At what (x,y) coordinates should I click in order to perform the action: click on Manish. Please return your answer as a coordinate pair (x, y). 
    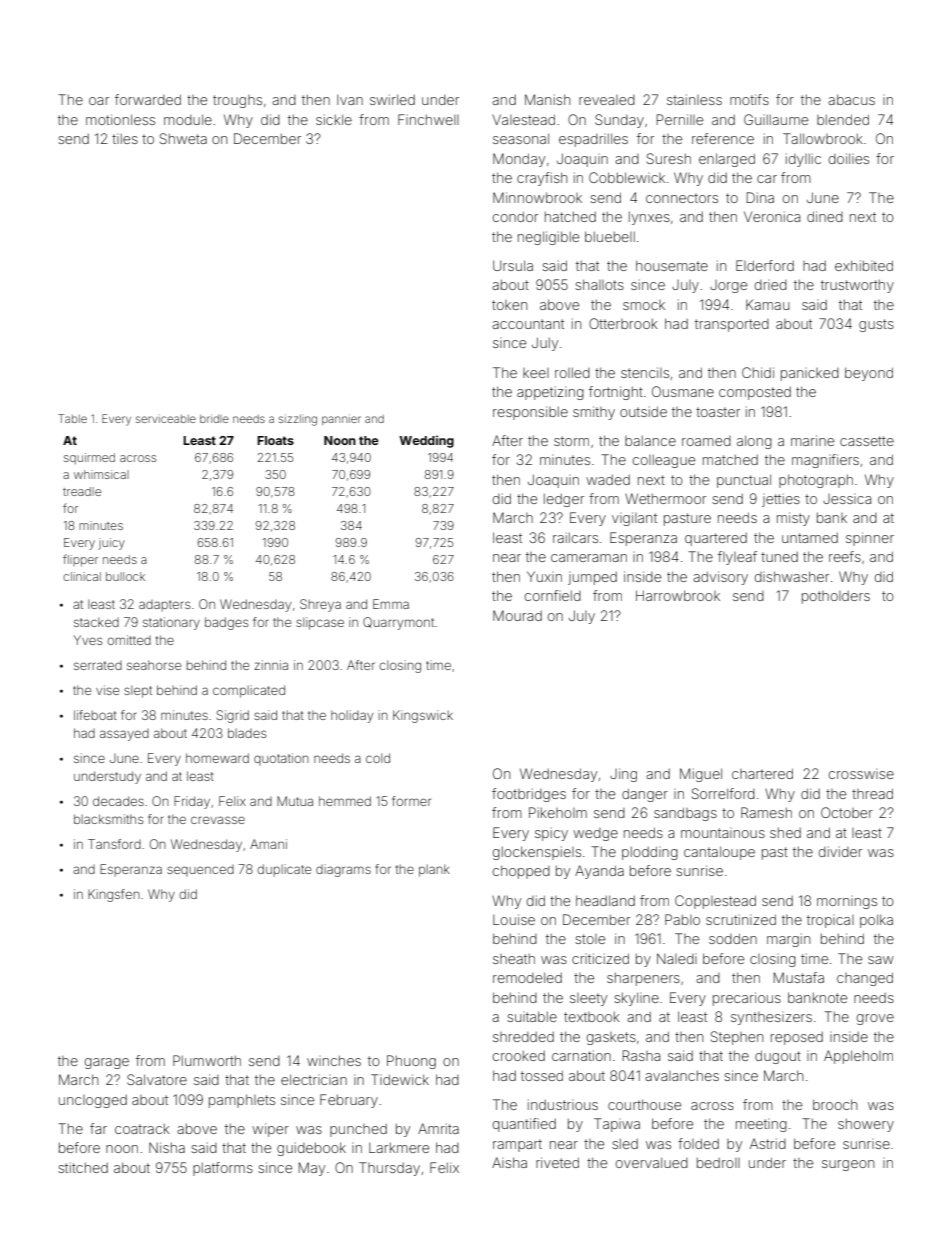
    Looking at the image, I should click on (547, 99).
